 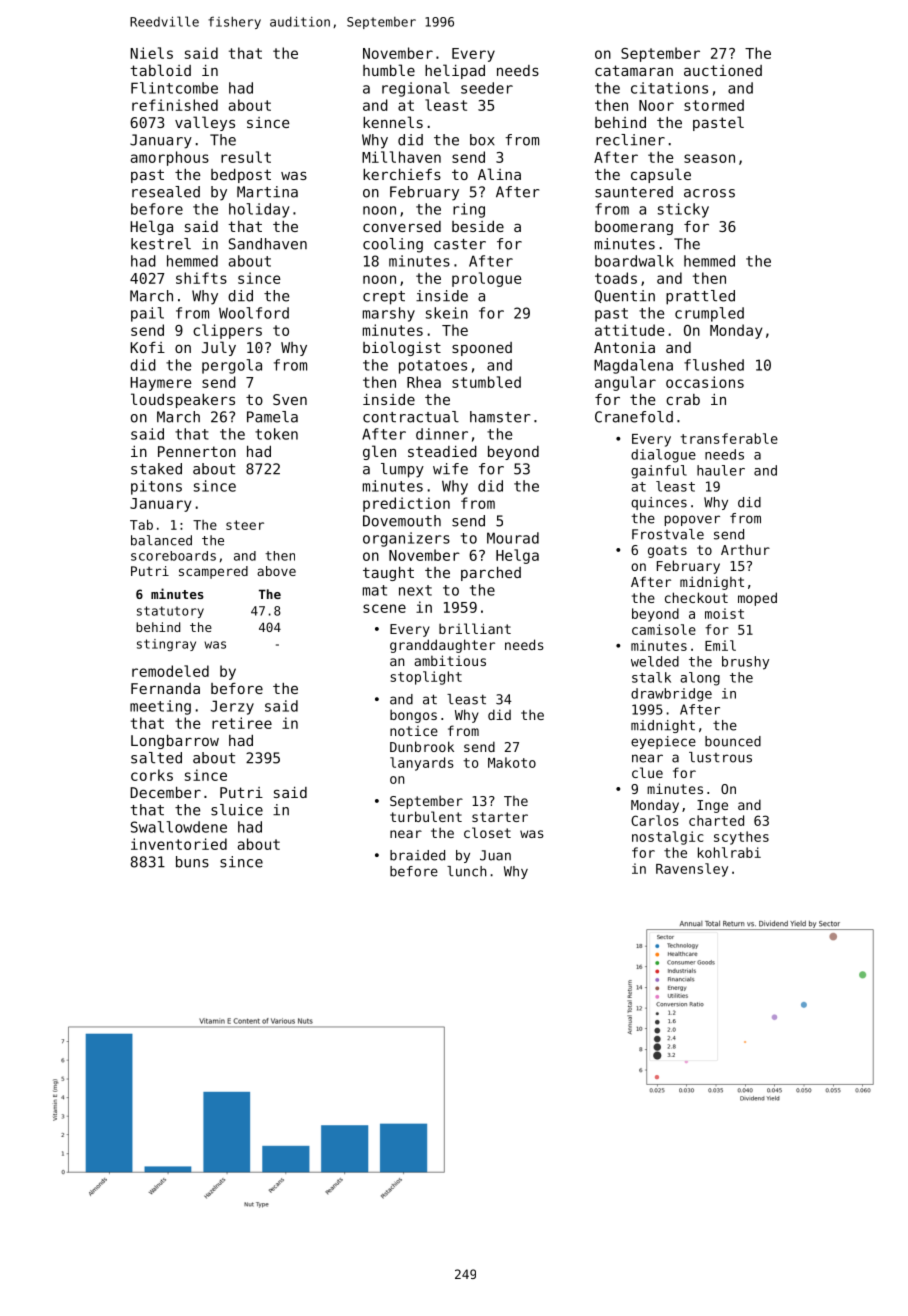 I want to click on humble, so click(x=389, y=70).
